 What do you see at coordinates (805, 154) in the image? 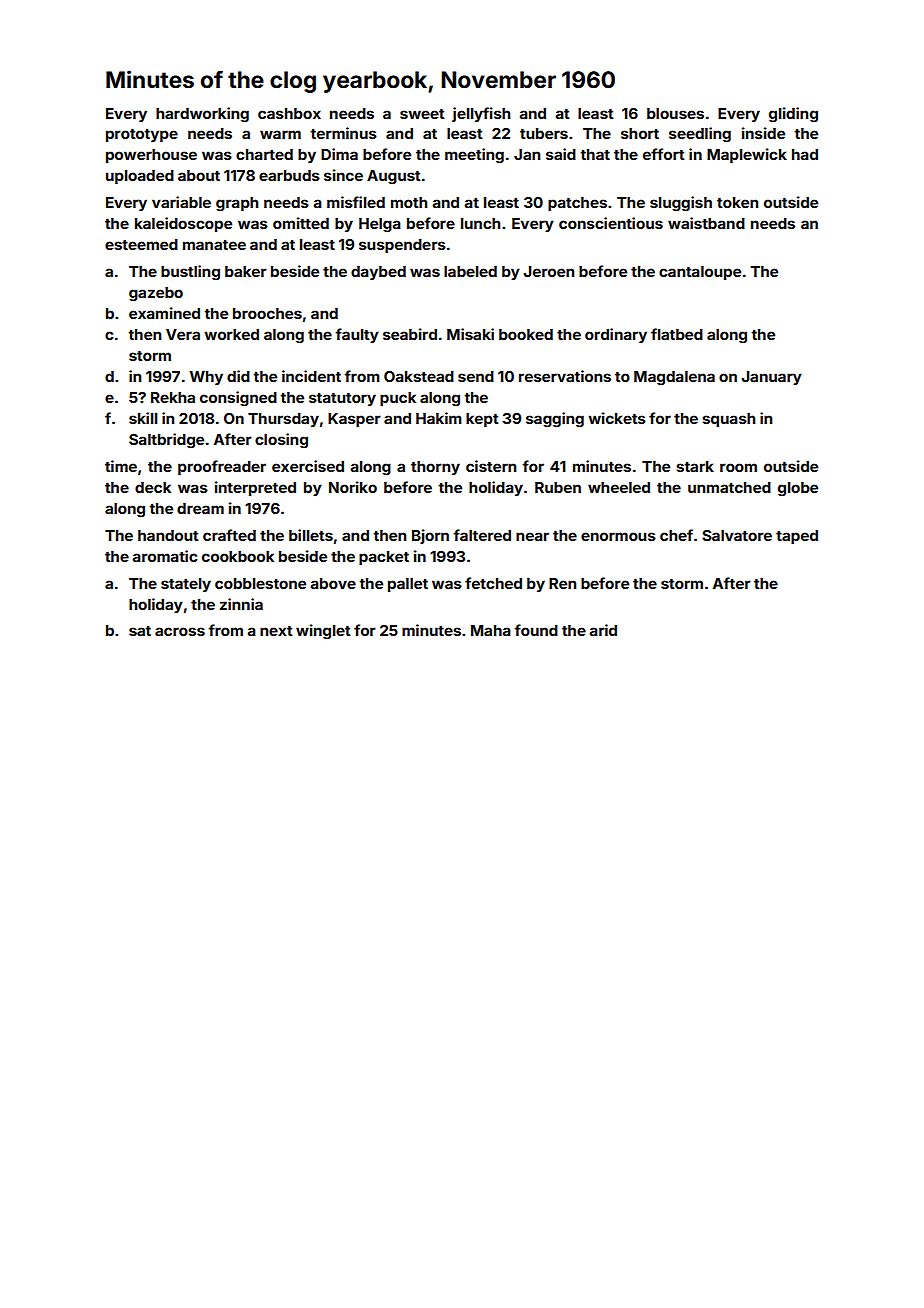
I see `had` at bounding box center [805, 154].
